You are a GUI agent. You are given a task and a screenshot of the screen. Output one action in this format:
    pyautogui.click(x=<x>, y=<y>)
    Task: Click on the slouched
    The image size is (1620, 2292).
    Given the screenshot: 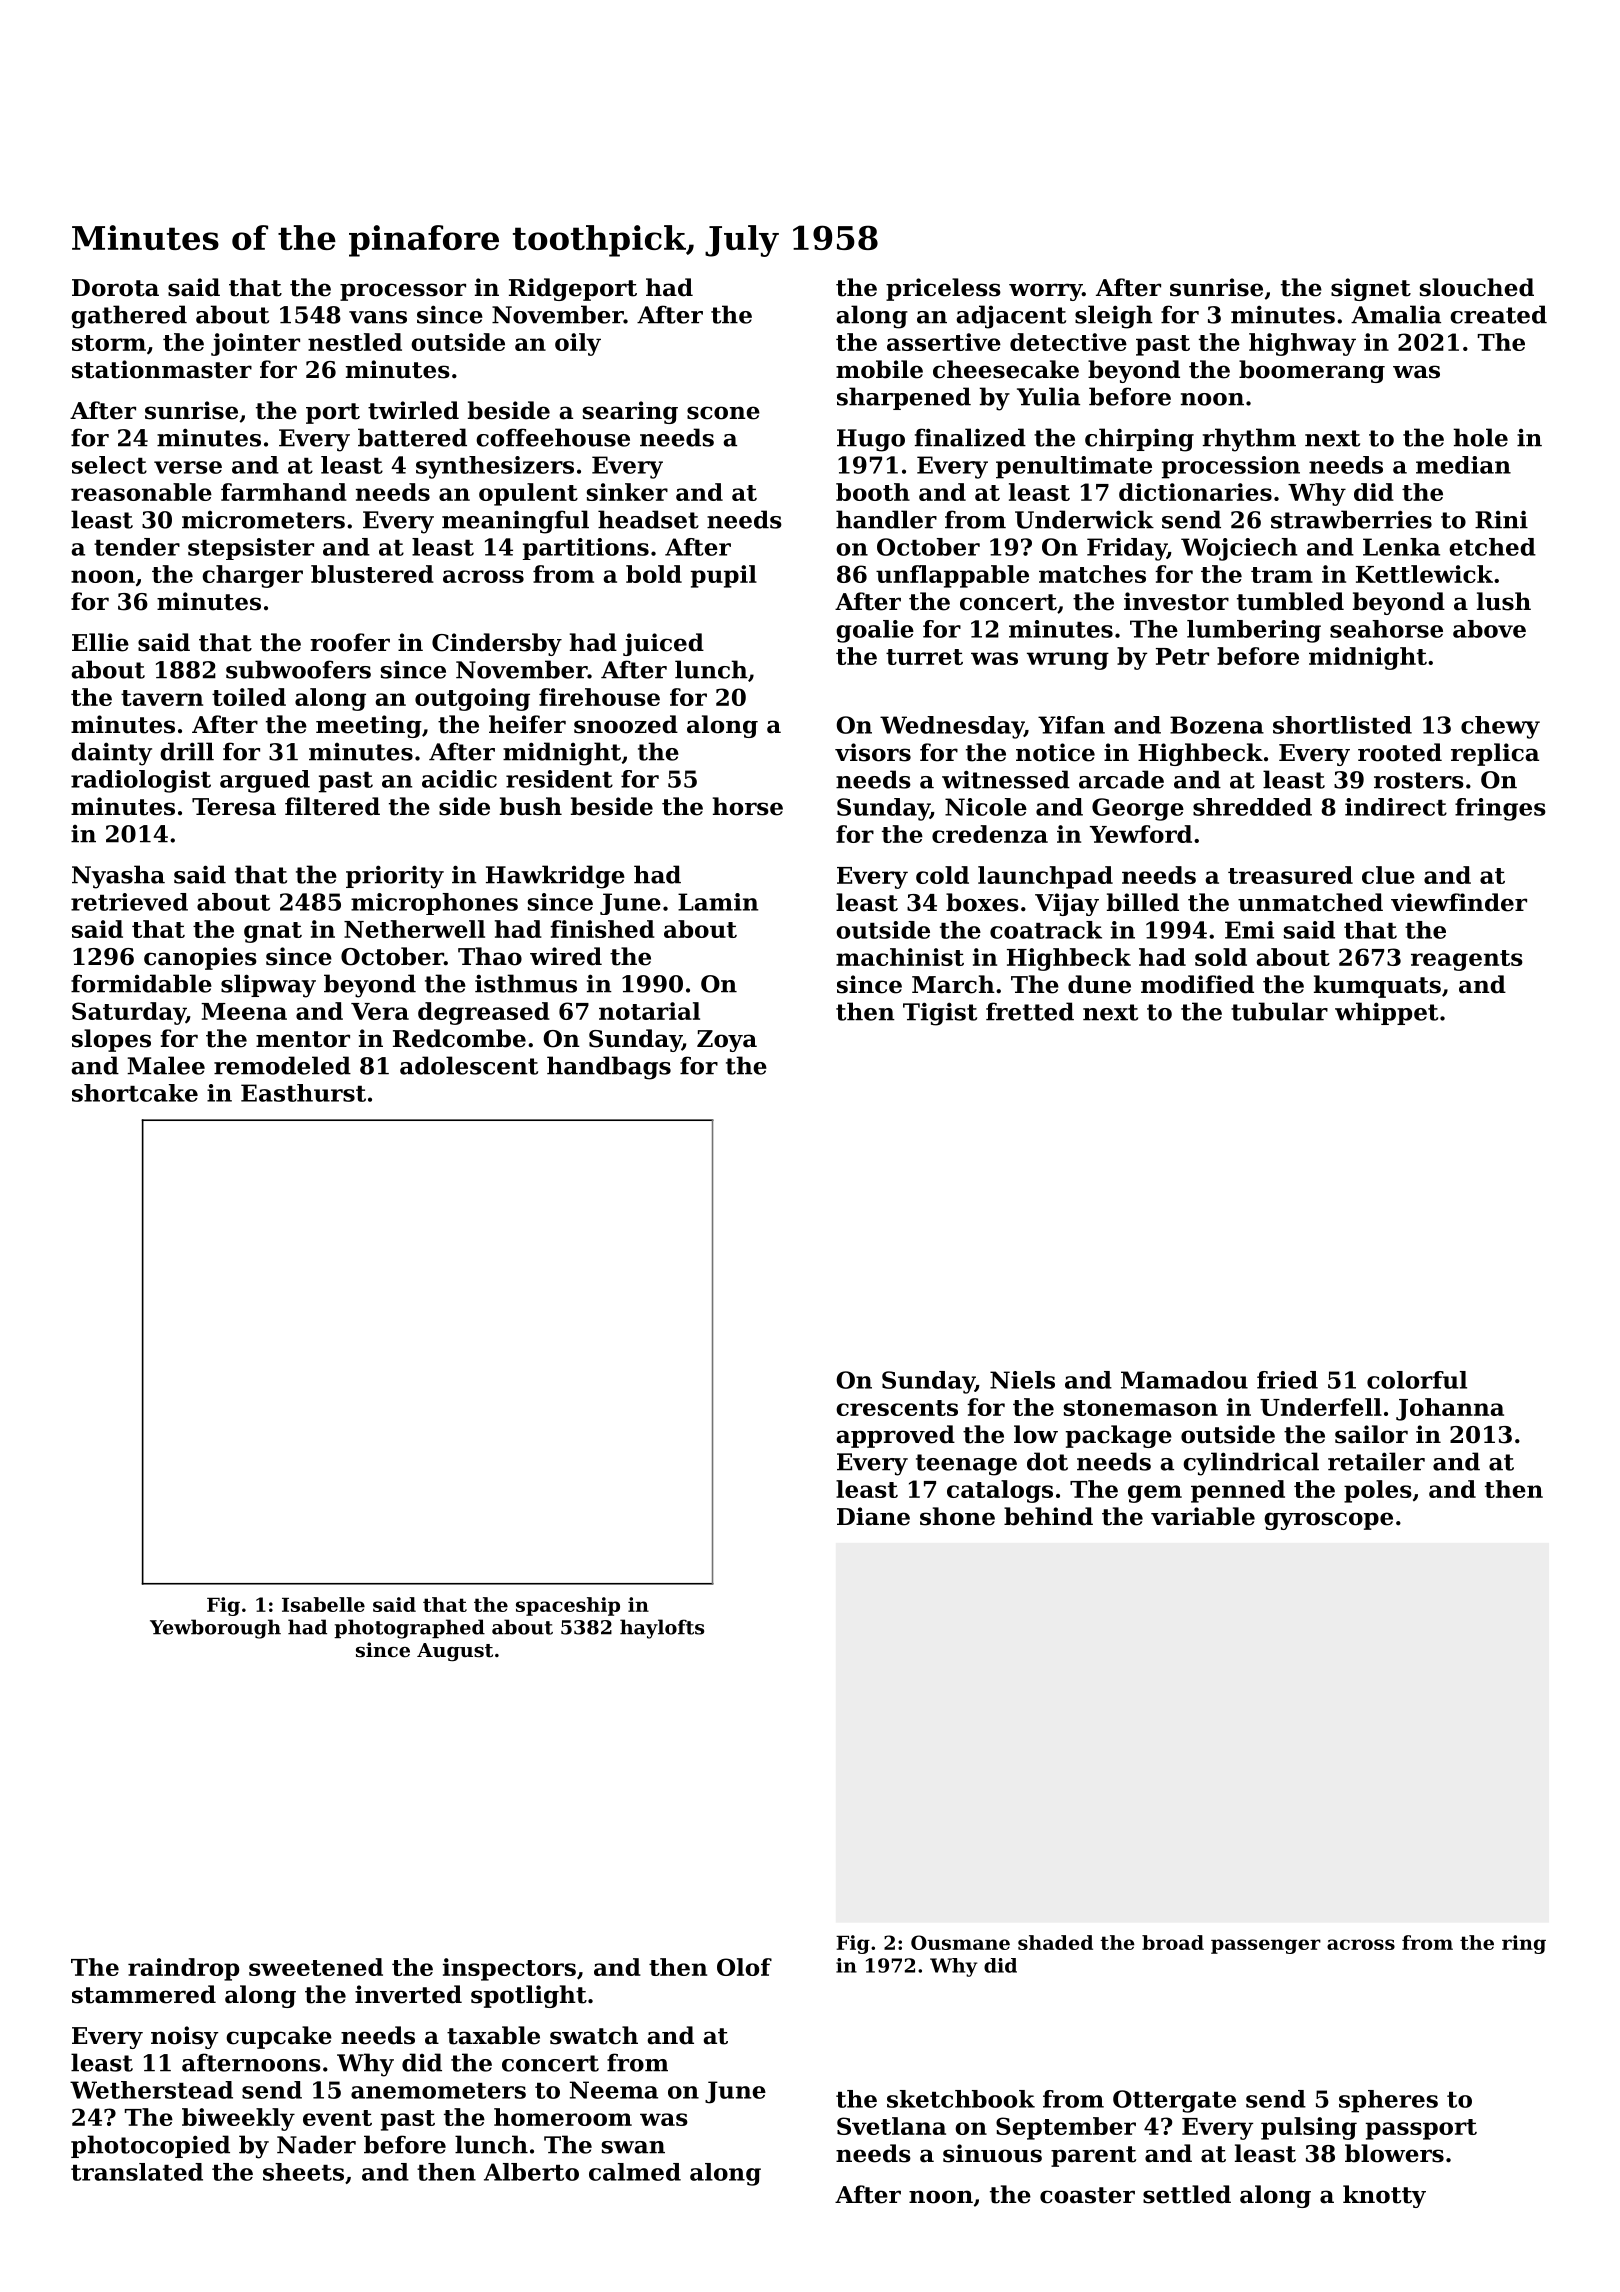 What is the action you would take?
    pyautogui.click(x=1477, y=287)
